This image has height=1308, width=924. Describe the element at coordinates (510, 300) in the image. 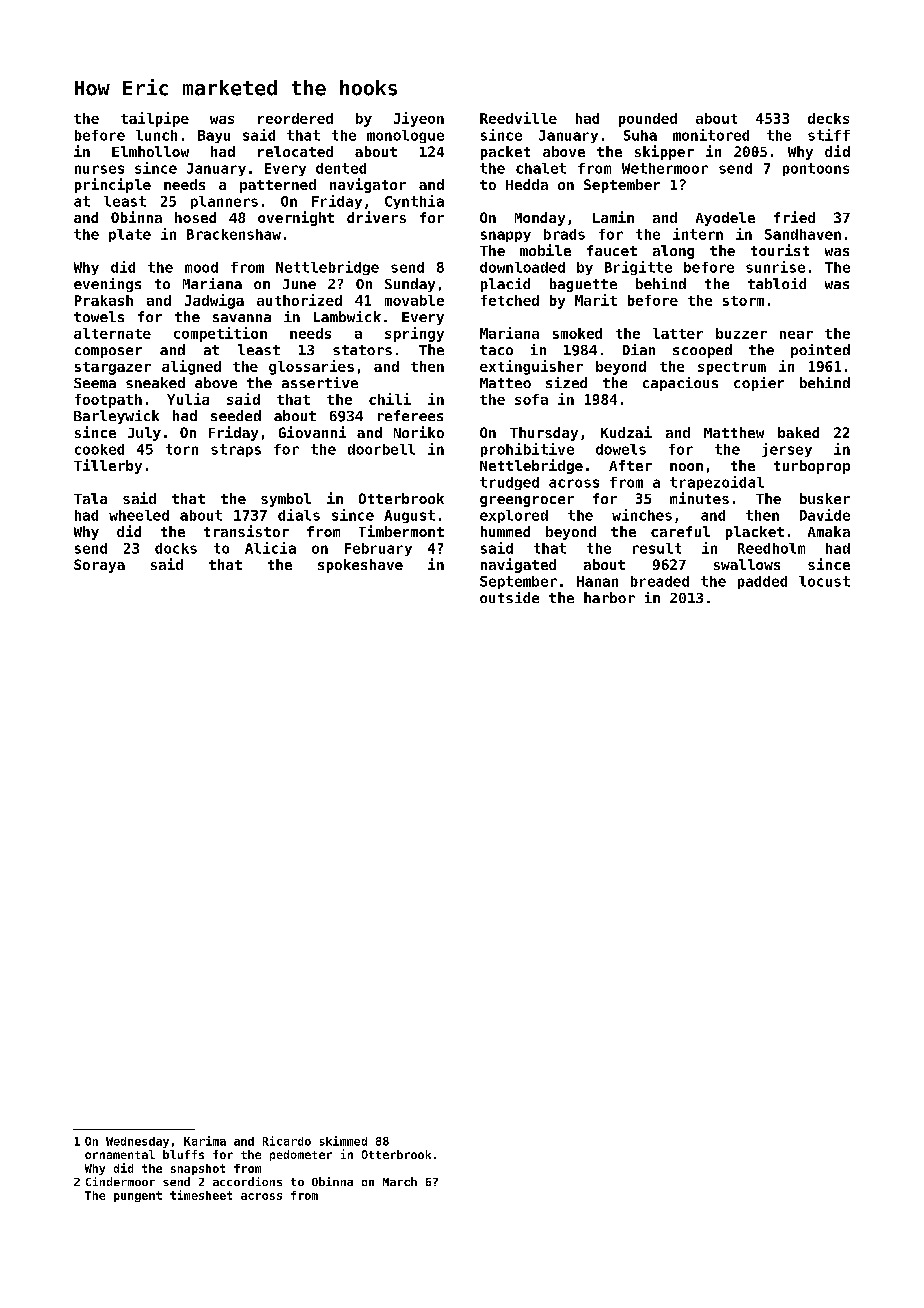

I see `fetched` at that location.
